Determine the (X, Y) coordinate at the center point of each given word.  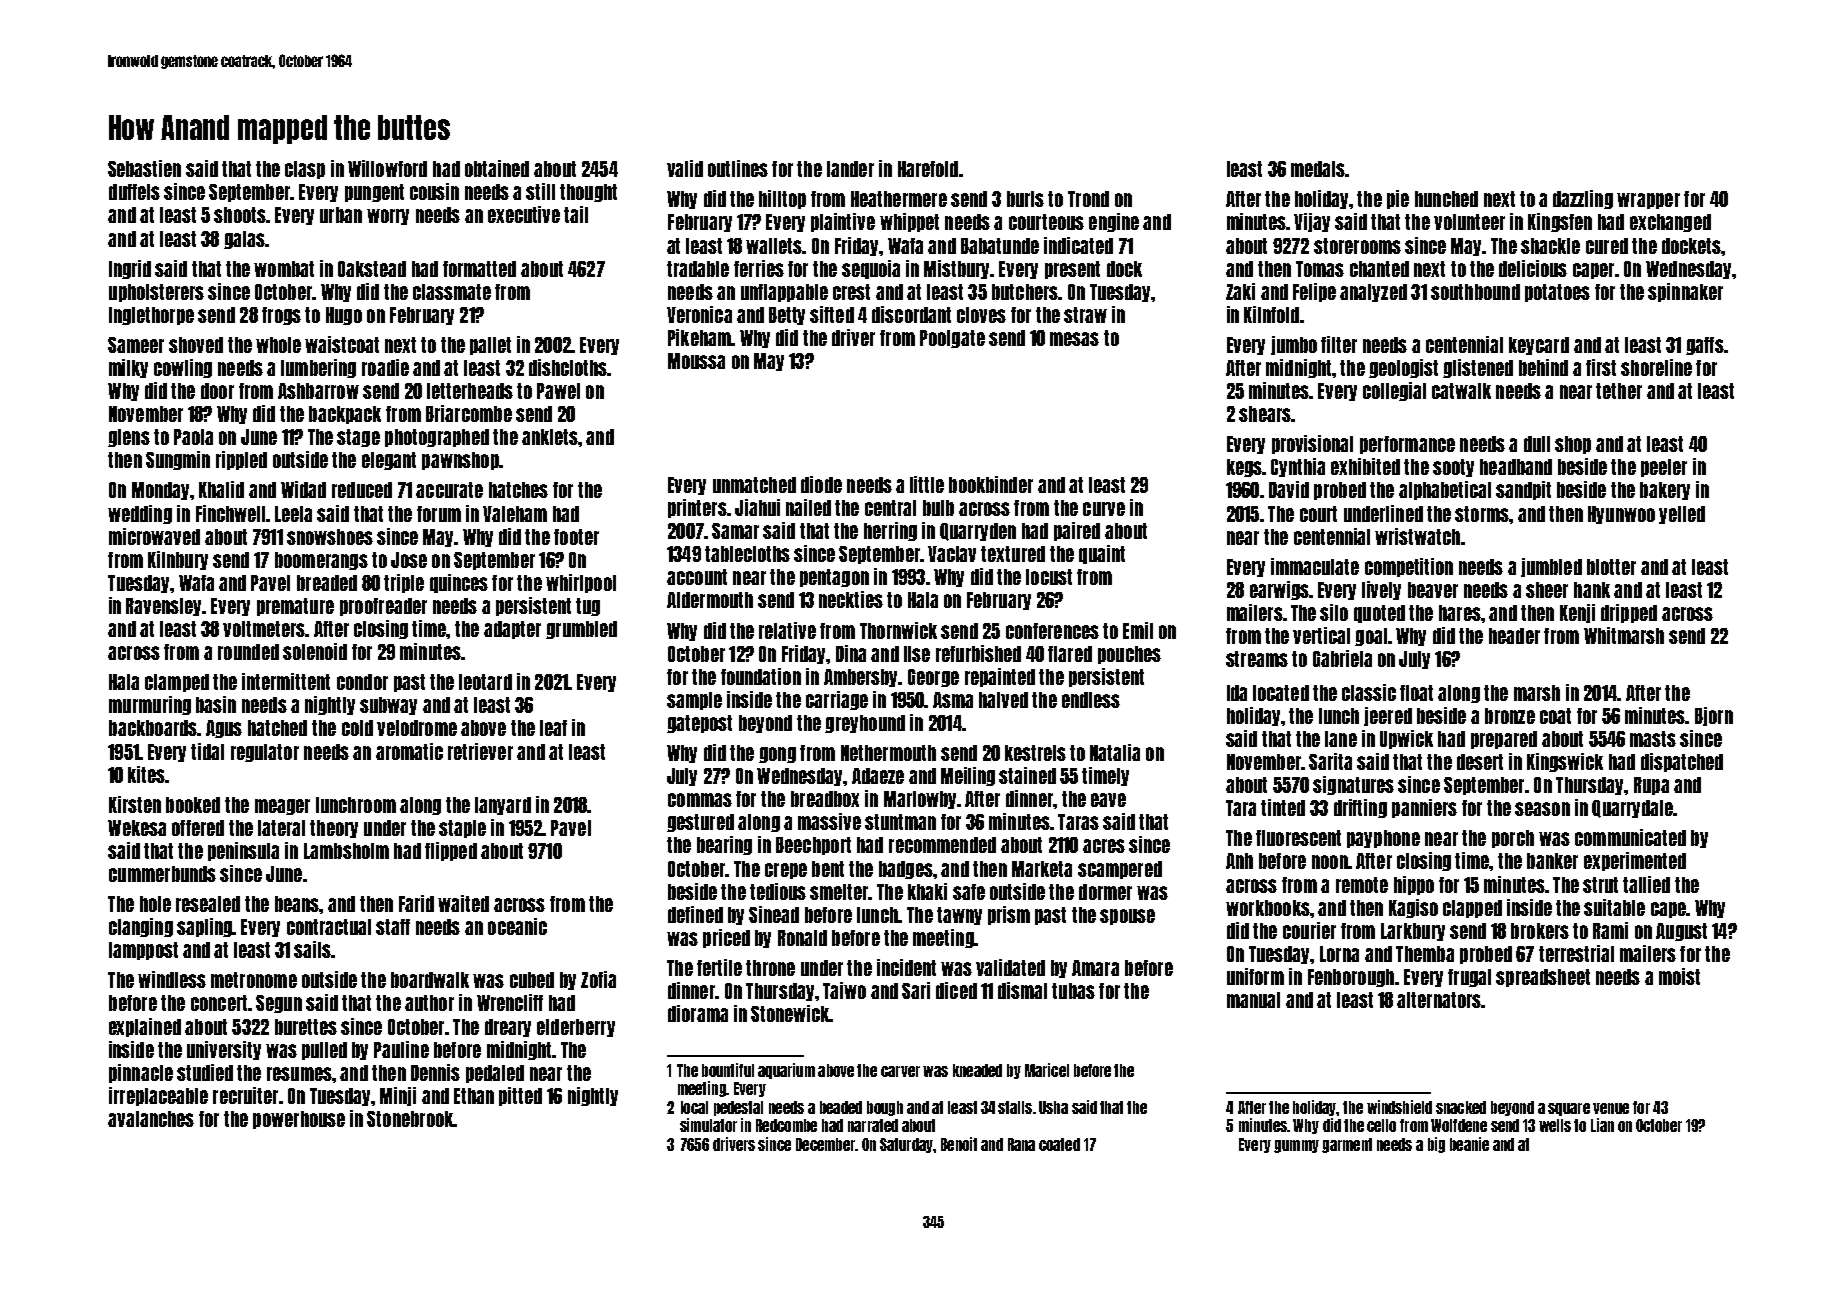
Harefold (928, 169)
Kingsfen (1560, 222)
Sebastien (144, 168)
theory (334, 829)
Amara (1095, 968)
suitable (1614, 907)
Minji (398, 1096)
